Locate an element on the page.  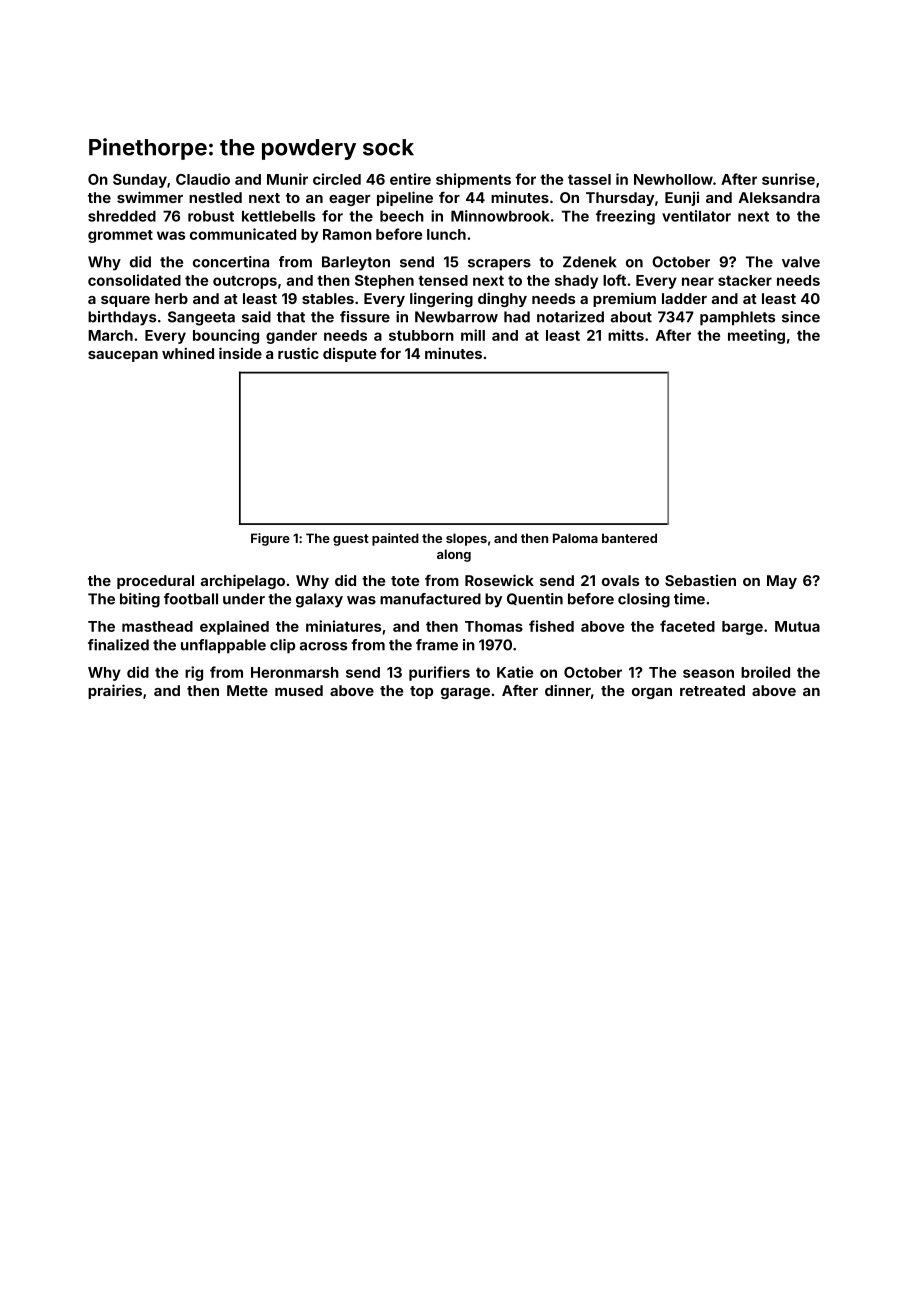
bouncing is located at coordinates (226, 336).
